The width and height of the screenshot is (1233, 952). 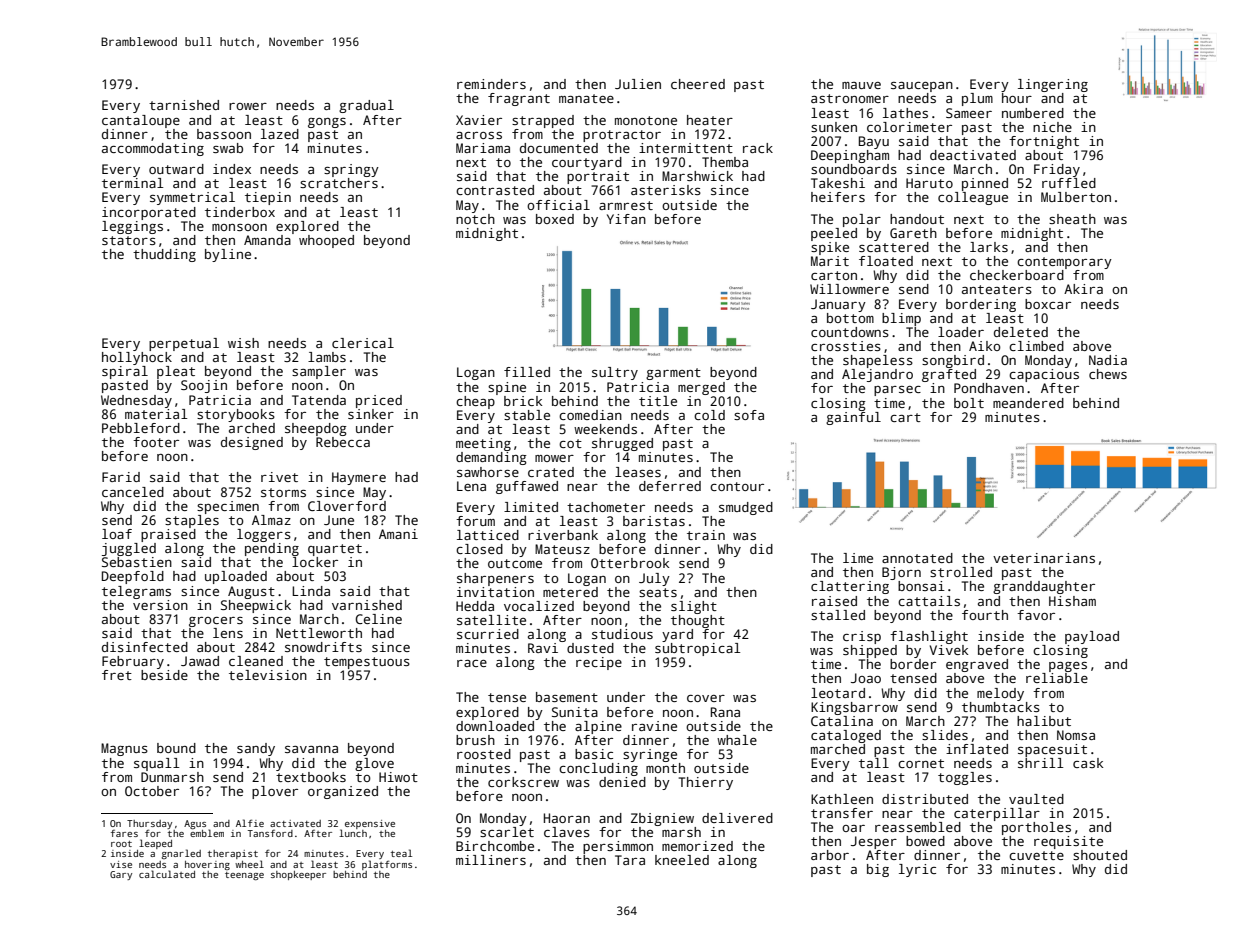 I want to click on cheered, so click(x=698, y=84).
